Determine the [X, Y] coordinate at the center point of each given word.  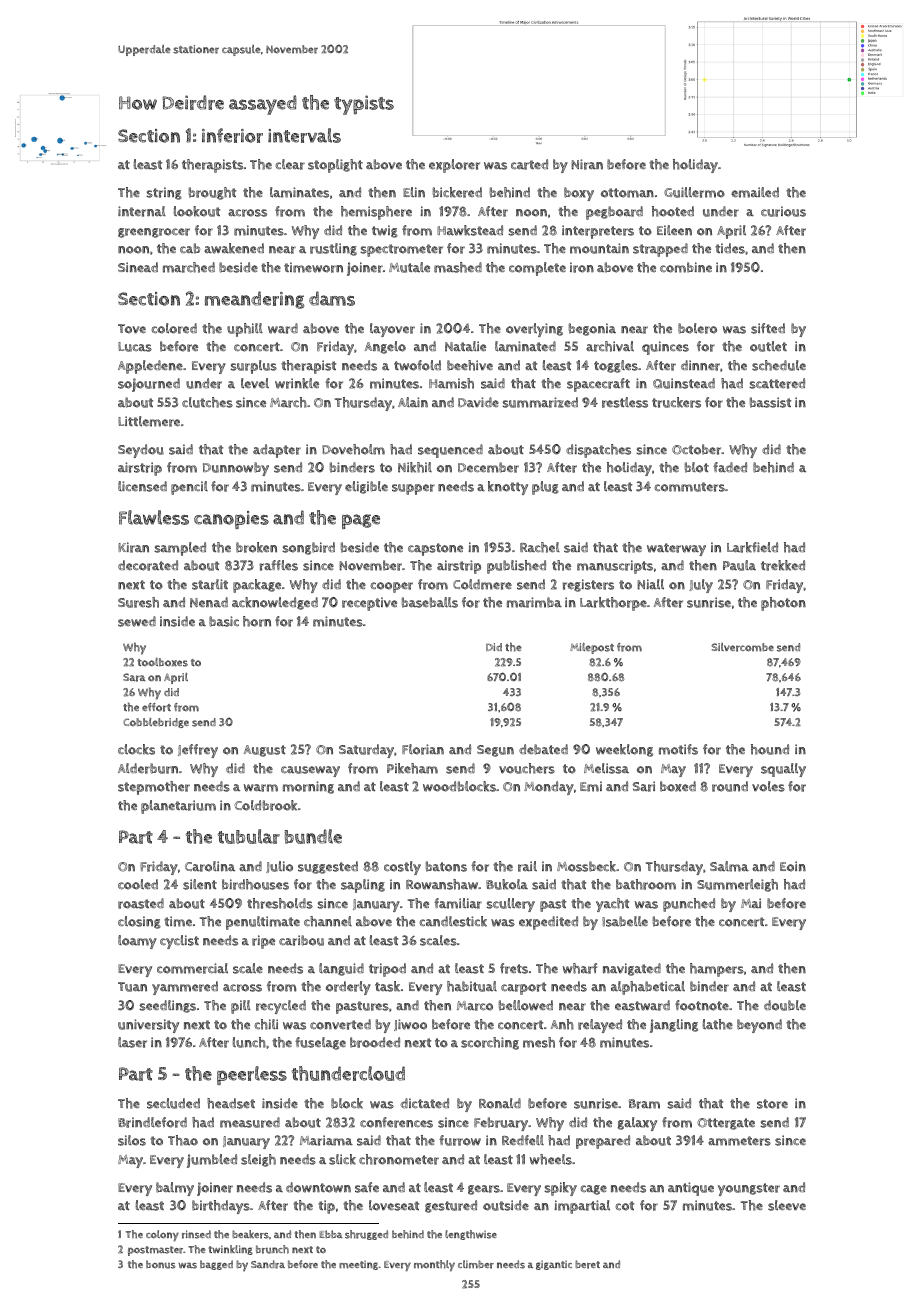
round [730, 786]
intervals [304, 135]
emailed [755, 192]
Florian [423, 749]
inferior [232, 135]
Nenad [209, 602]
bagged [216, 1265]
